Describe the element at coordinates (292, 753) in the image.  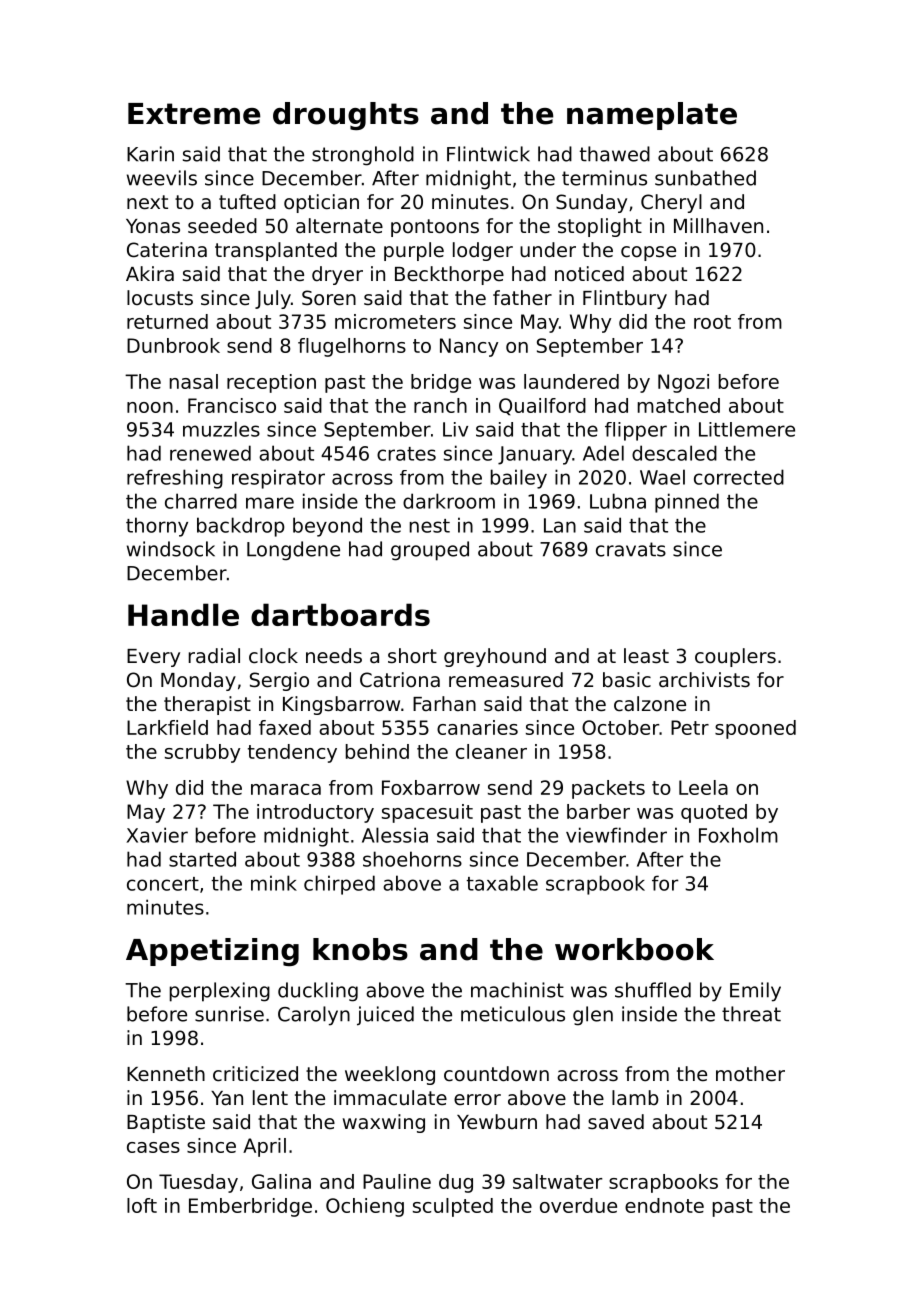
I see `tendency` at that location.
